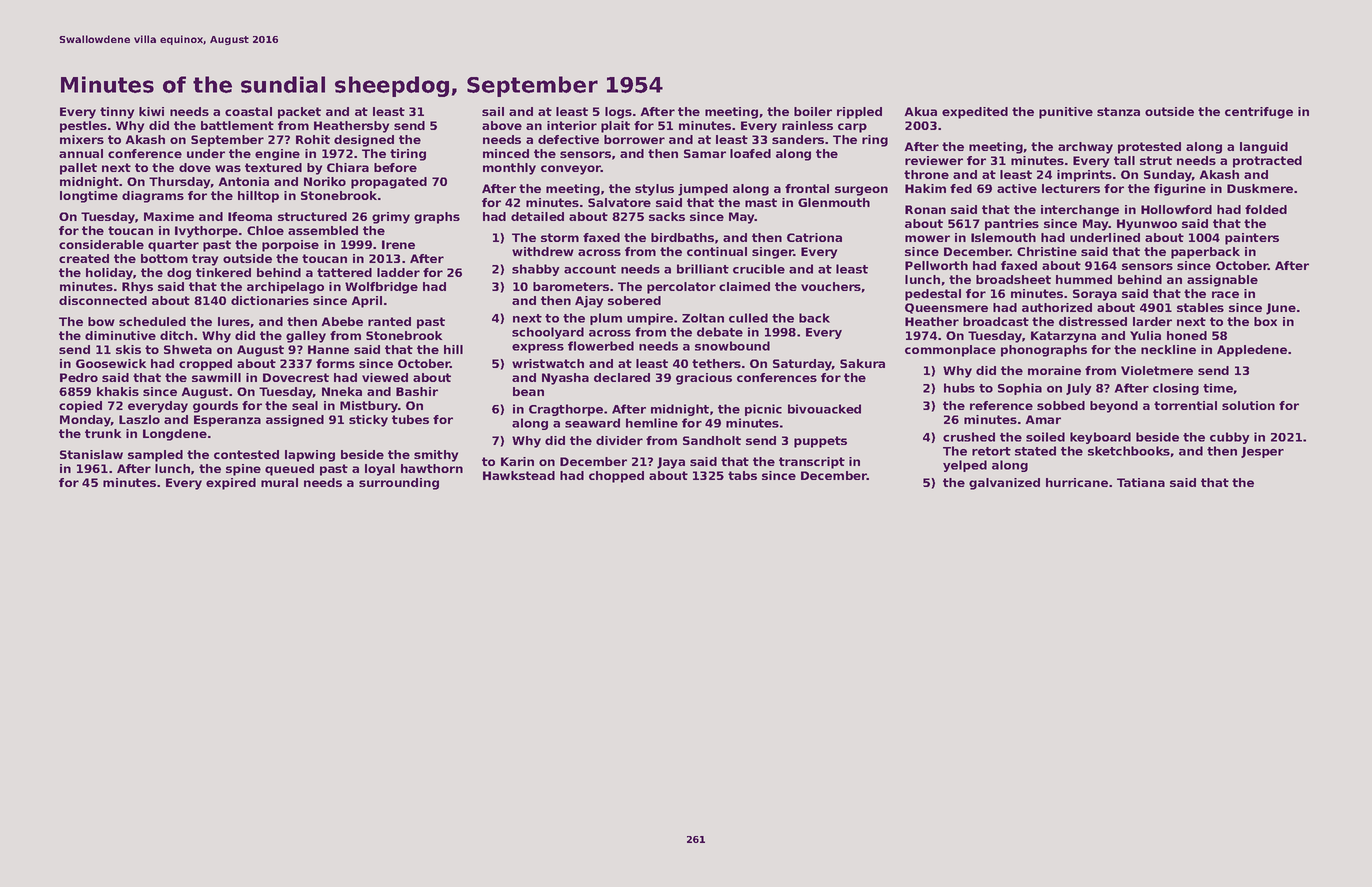  I want to click on mural, so click(279, 482).
